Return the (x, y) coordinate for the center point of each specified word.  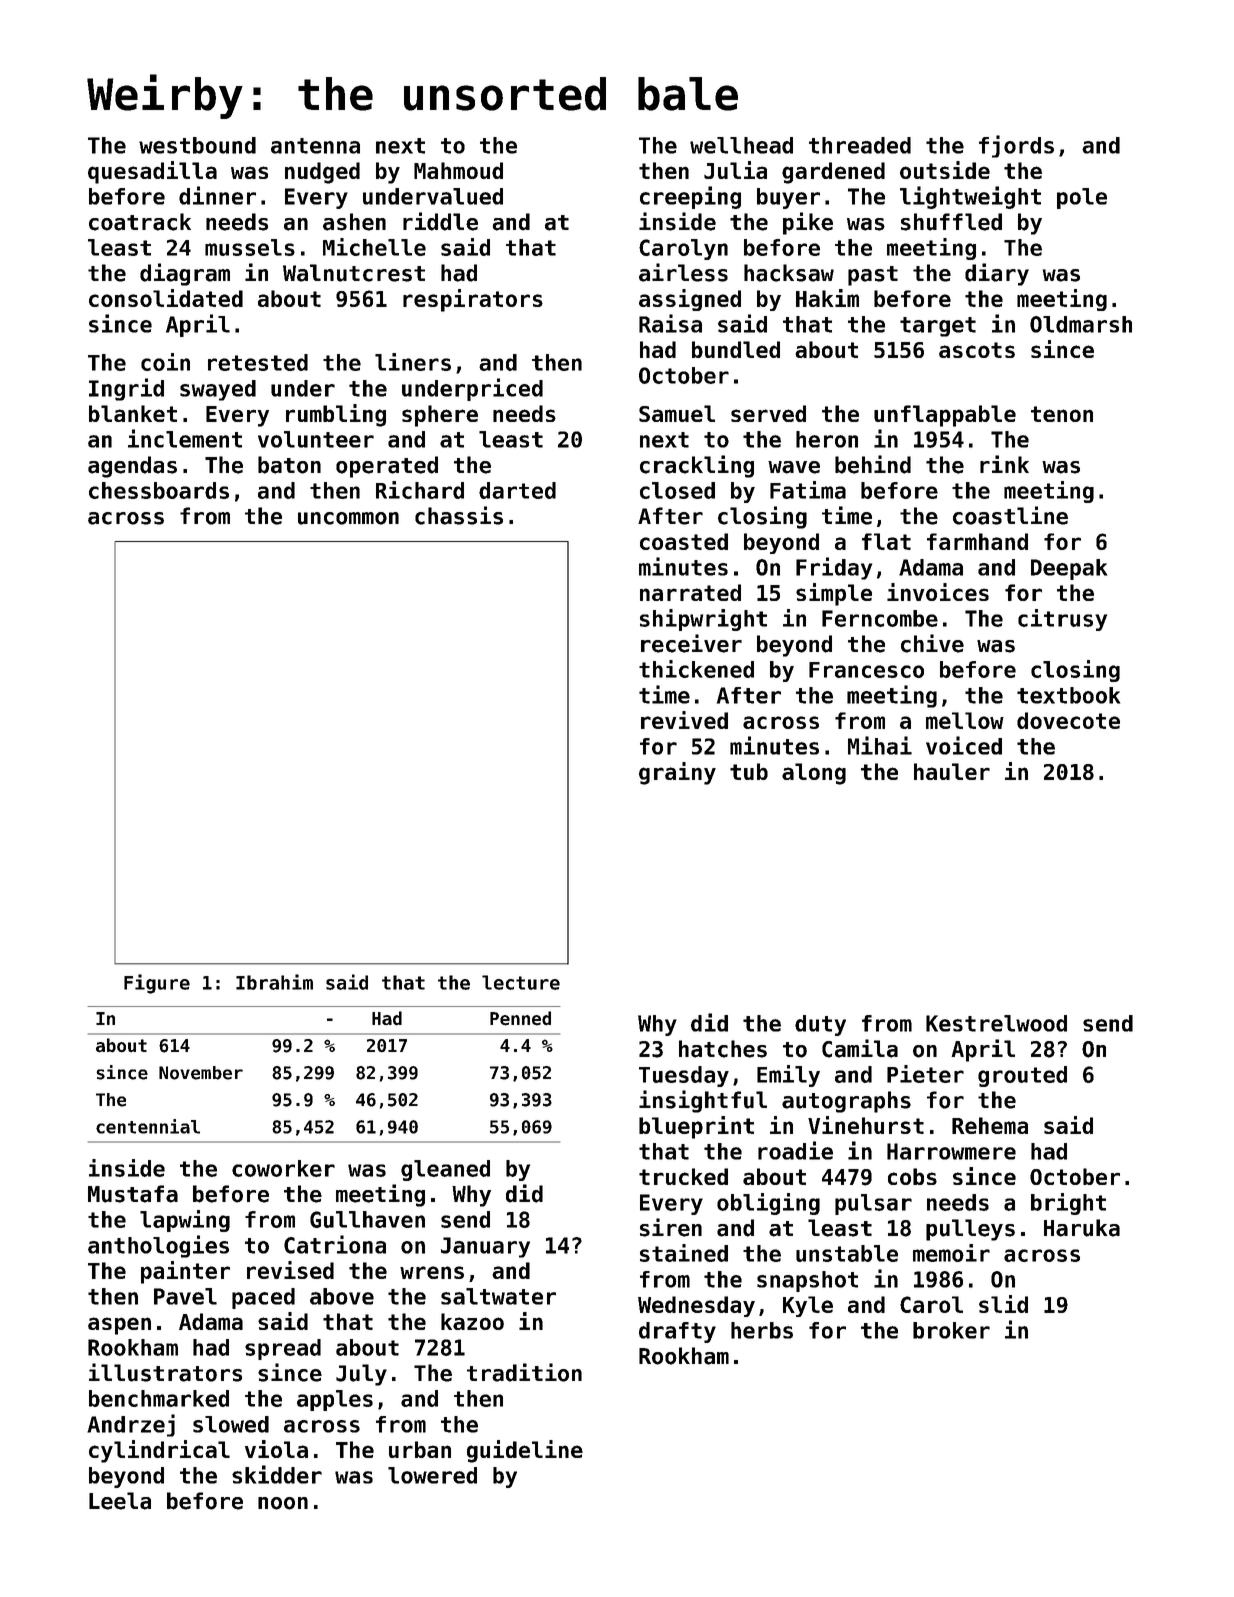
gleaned (445, 1170)
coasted (684, 541)
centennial (148, 1126)
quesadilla (152, 172)
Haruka (1082, 1228)
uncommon (348, 518)
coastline (1010, 515)
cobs (912, 1176)
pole (1082, 198)
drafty (677, 1332)
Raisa (670, 323)
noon (283, 1503)
